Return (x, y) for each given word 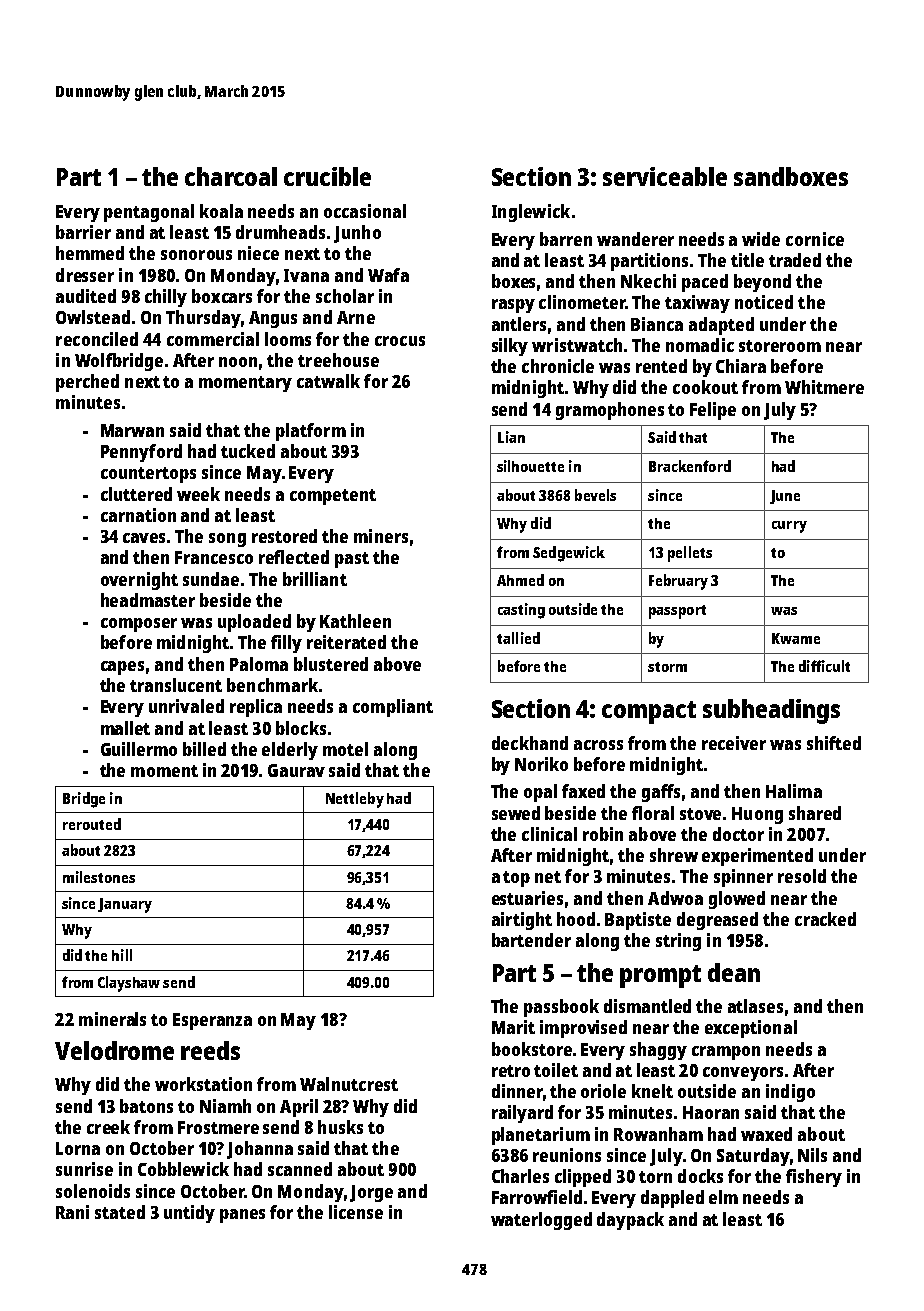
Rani (72, 1212)
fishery (814, 1178)
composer (139, 625)
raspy (513, 306)
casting (521, 611)
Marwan (132, 430)
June (785, 497)
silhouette (530, 466)
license (356, 1212)
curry (789, 527)
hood (576, 919)
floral (653, 813)
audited (86, 296)
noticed (764, 302)
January (125, 905)
